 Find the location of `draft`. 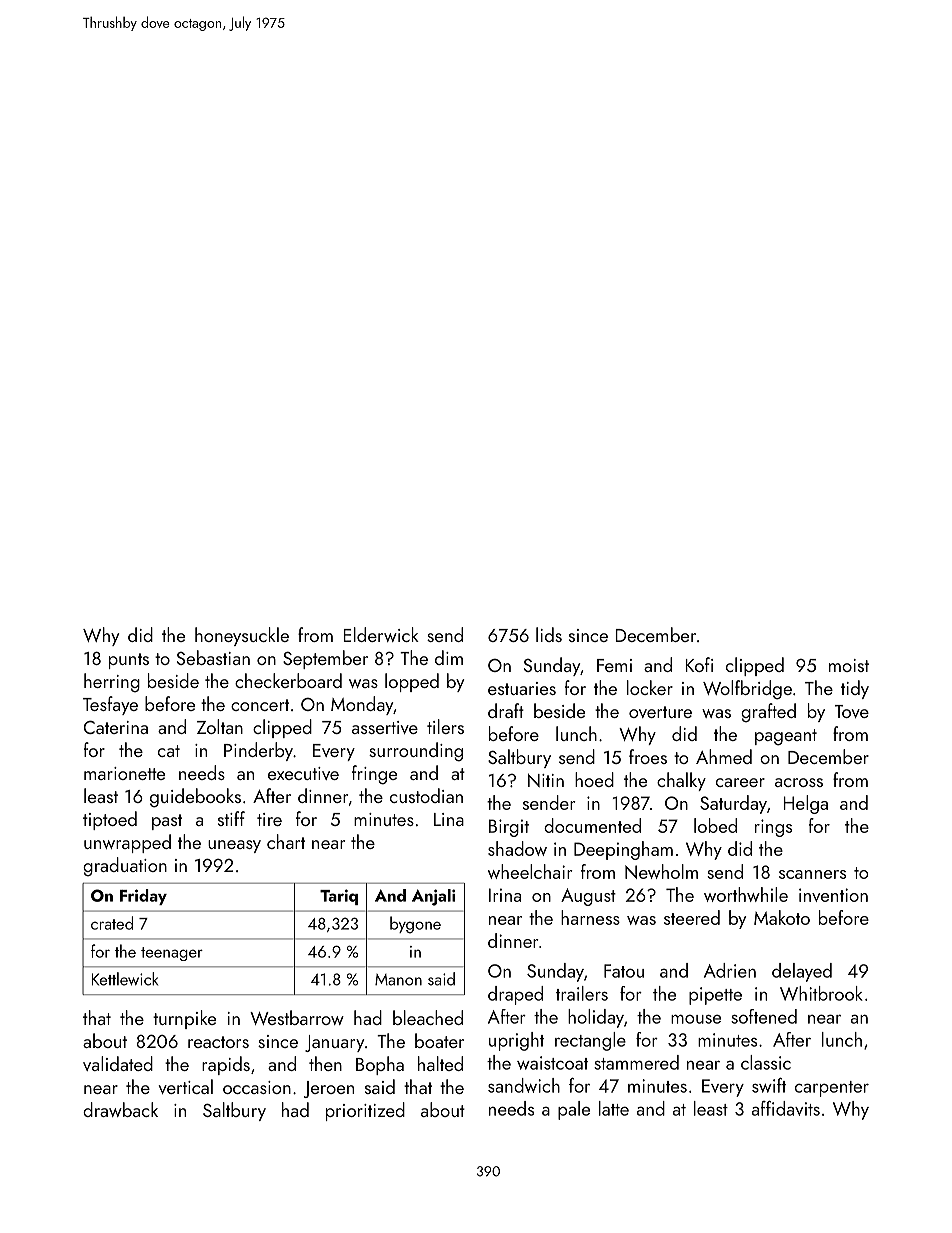

draft is located at coordinates (506, 710).
